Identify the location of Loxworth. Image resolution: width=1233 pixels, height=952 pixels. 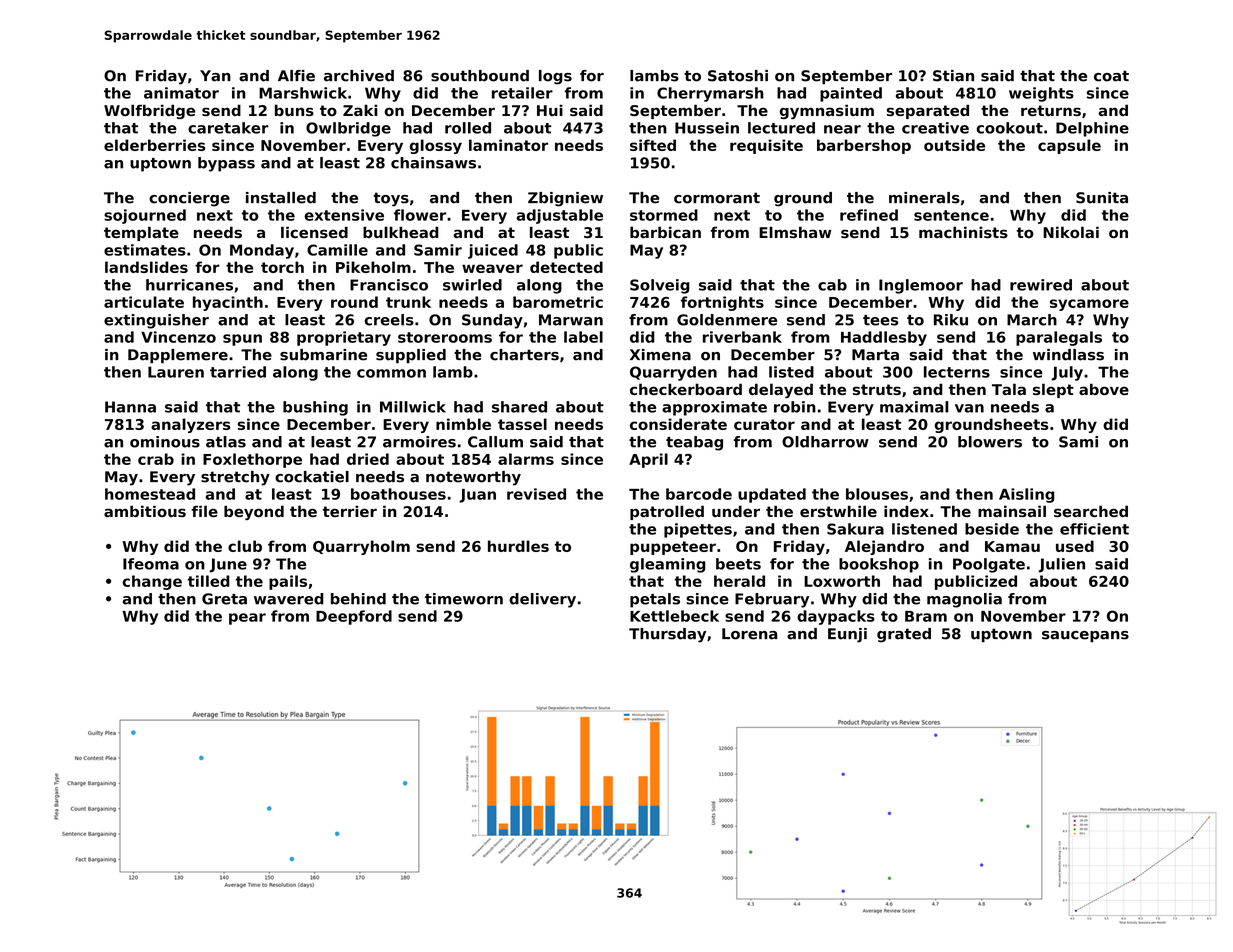
(842, 581).
